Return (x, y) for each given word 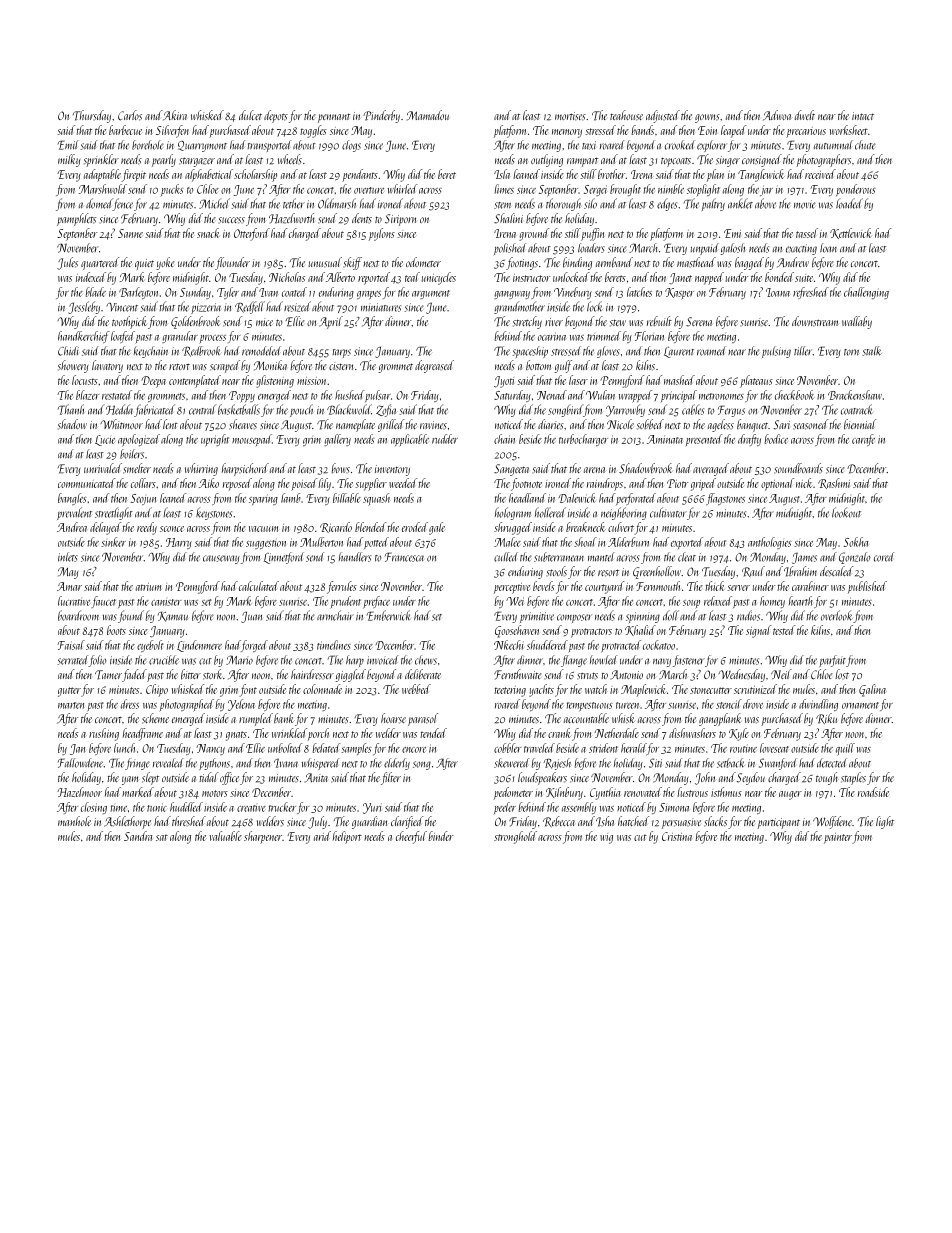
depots (276, 116)
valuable (226, 836)
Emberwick (388, 615)
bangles (72, 499)
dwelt (805, 115)
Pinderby (381, 116)
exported (687, 543)
